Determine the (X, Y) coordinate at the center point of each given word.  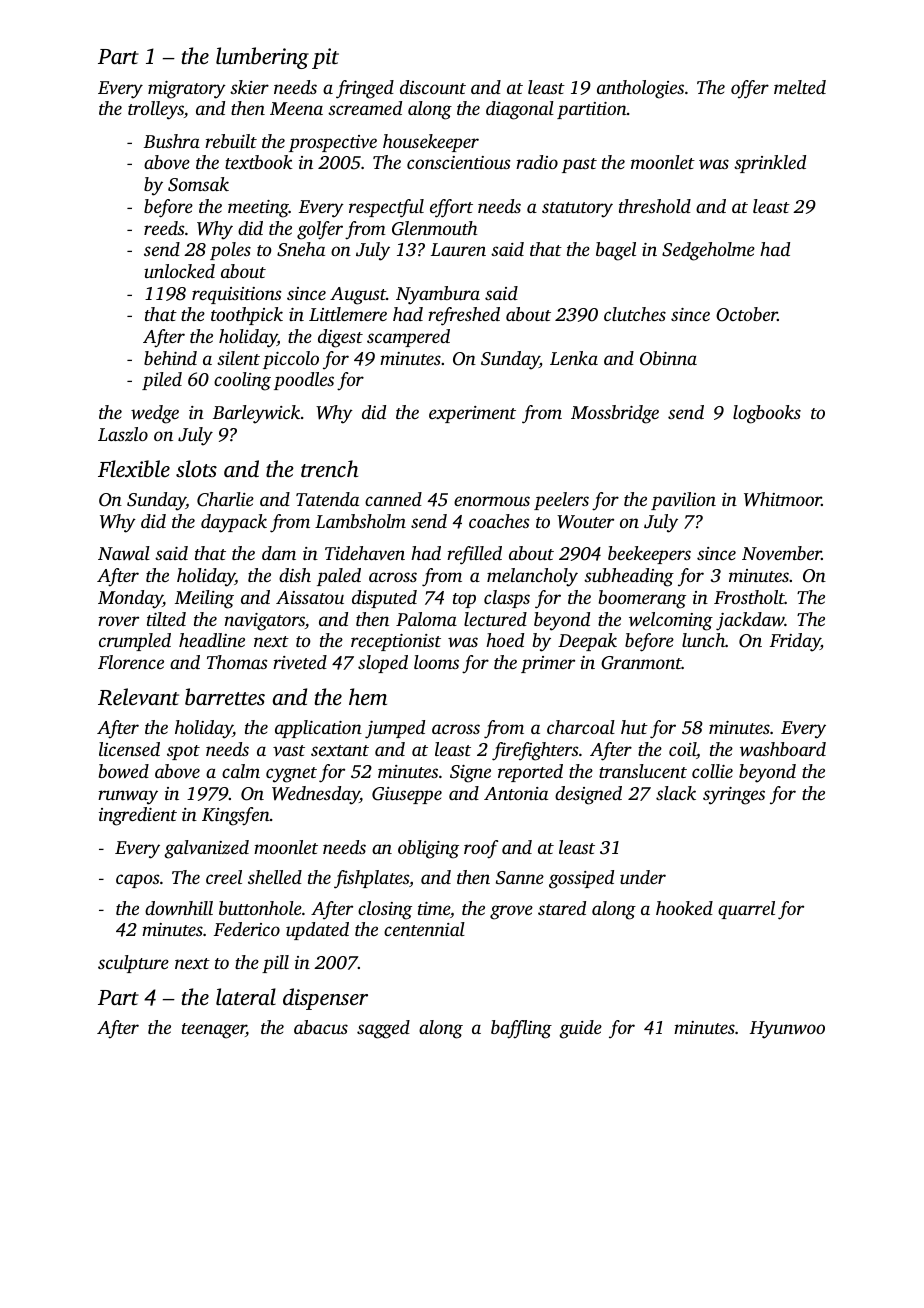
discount (433, 87)
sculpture (133, 964)
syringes (734, 796)
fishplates (371, 879)
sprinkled (770, 164)
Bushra (172, 141)
